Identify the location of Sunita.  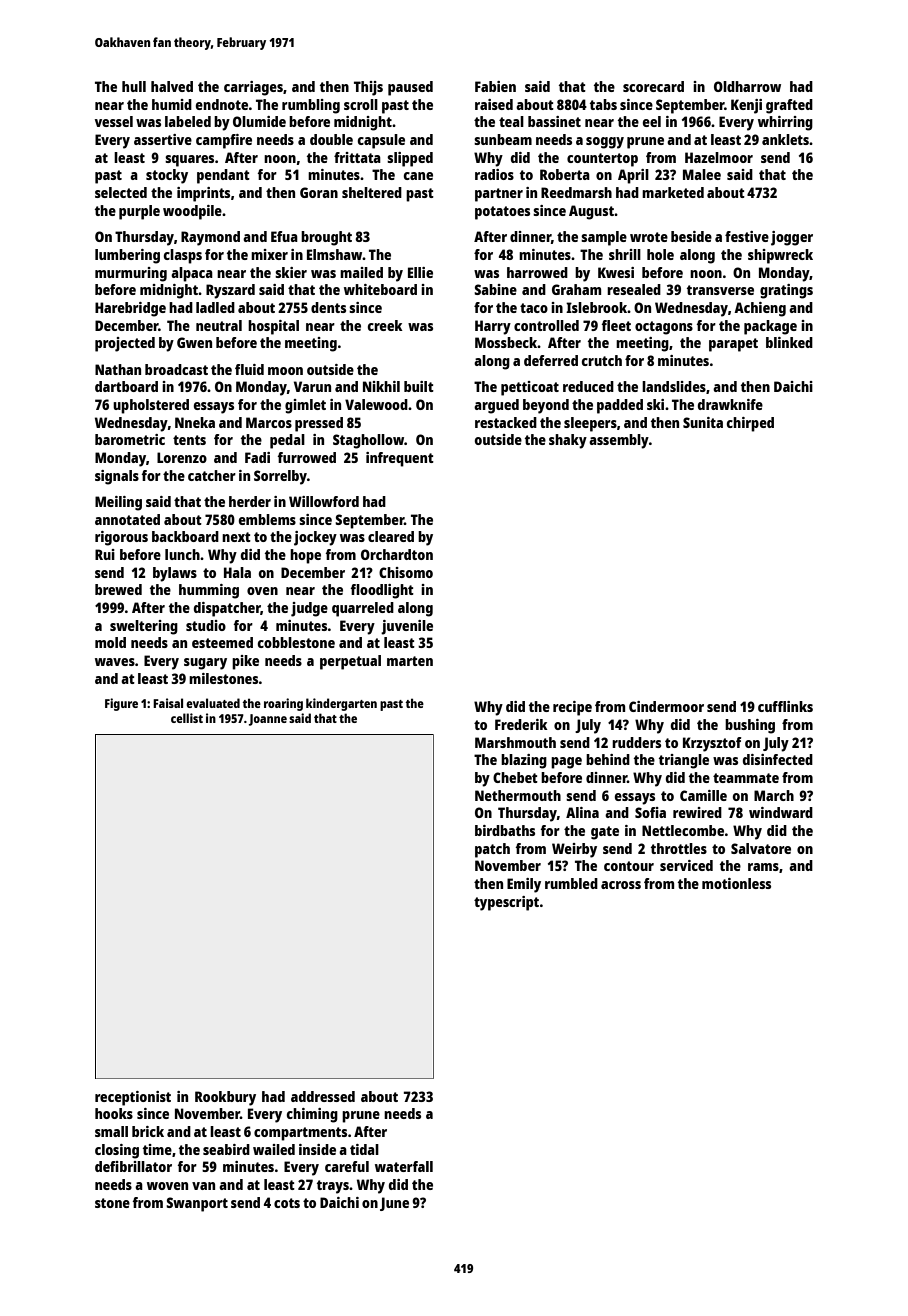
(703, 422).
